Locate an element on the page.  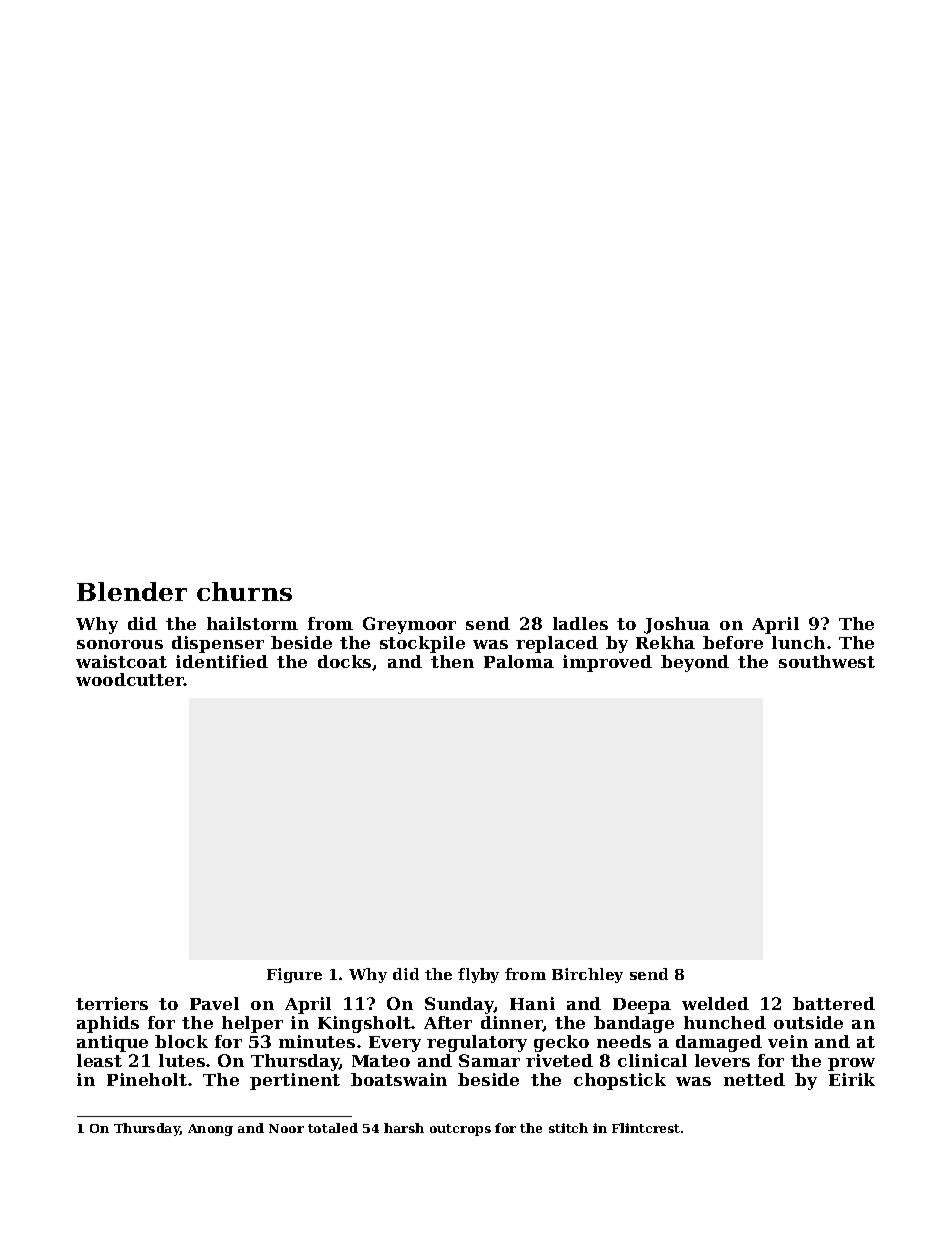
woodcutter is located at coordinates (130, 679).
